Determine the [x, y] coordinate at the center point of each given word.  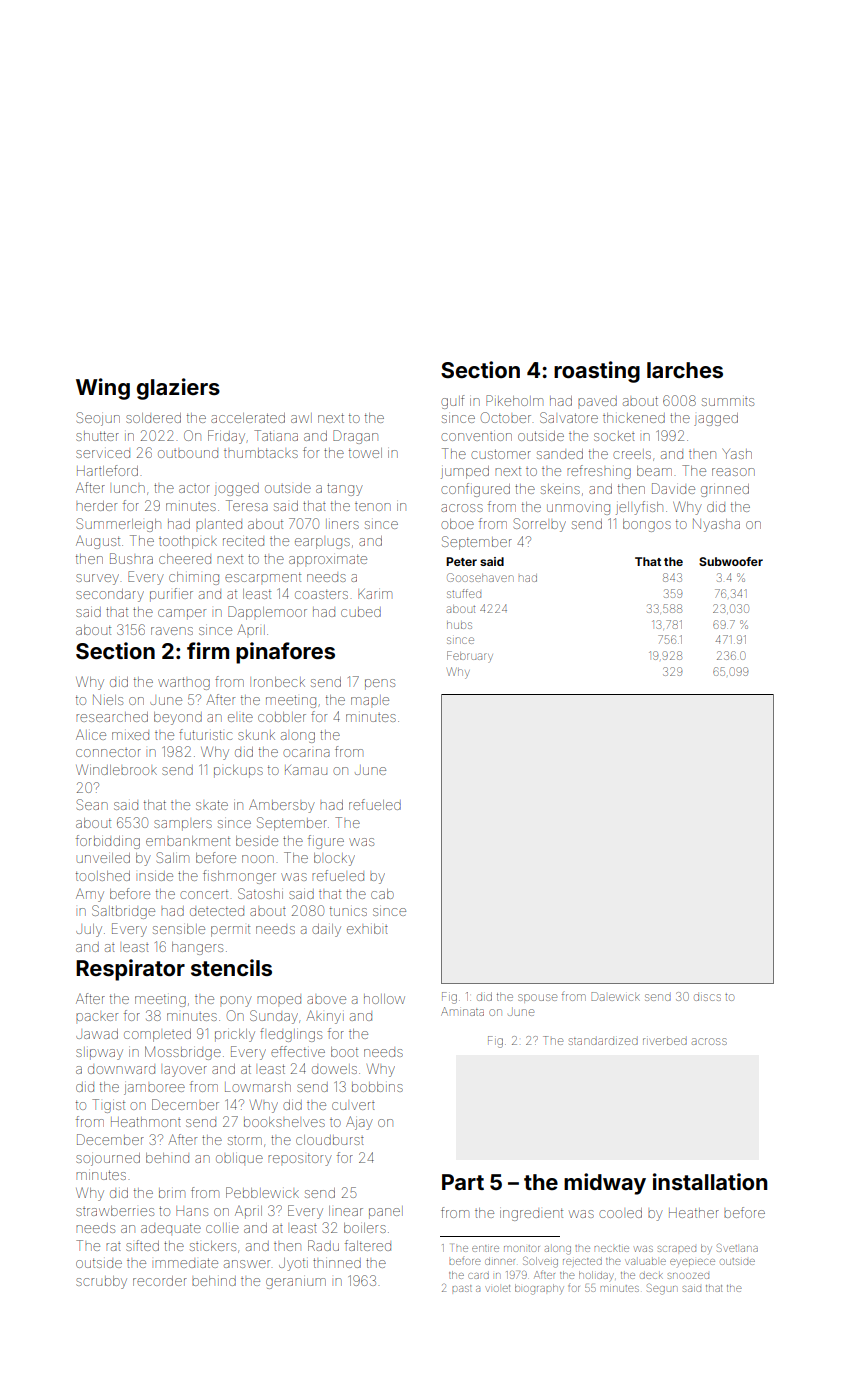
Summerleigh [119, 525]
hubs [459, 625]
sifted [142, 1245]
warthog [184, 683]
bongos [647, 525]
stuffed [464, 593]
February [470, 656]
